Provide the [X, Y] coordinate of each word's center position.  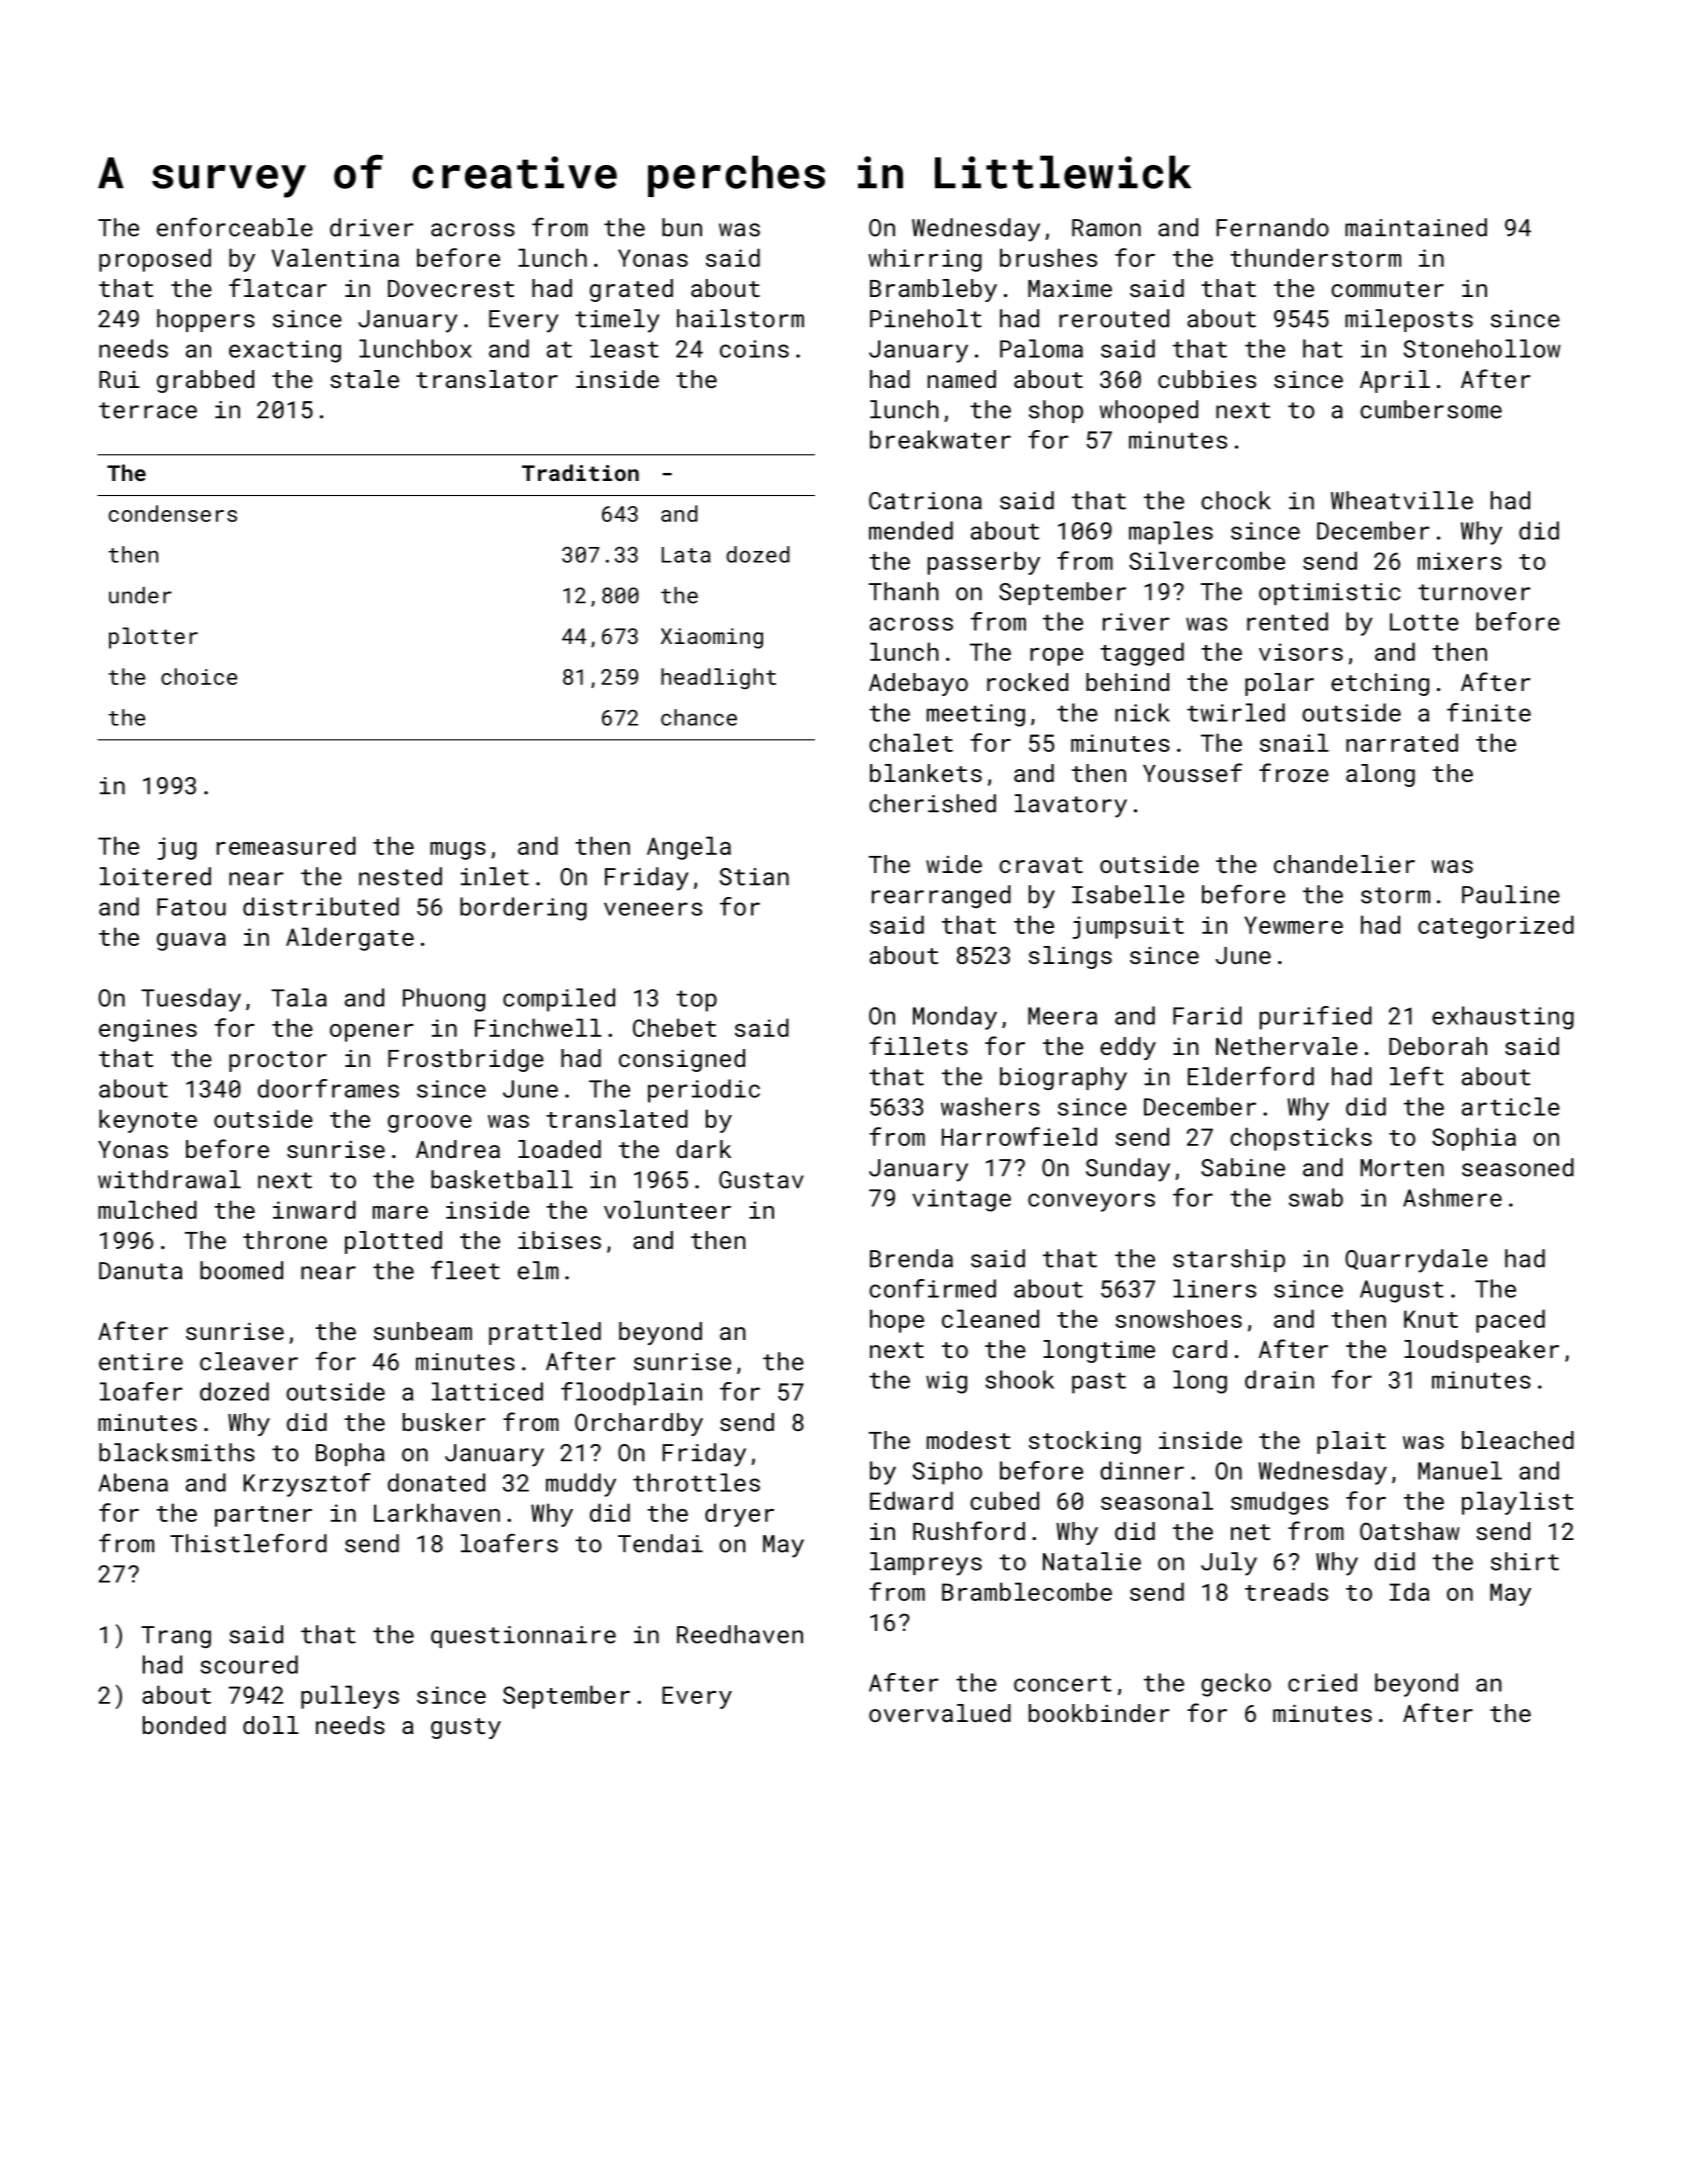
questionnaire [523, 1637]
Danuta [141, 1271]
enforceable [235, 227]
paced [1510, 1321]
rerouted [1114, 318]
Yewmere [1293, 925]
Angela [689, 848]
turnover [1474, 592]
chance [699, 717]
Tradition [580, 472]
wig [946, 1382]
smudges [1279, 1503]
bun [682, 227]
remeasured [286, 845]
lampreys [926, 1564]
